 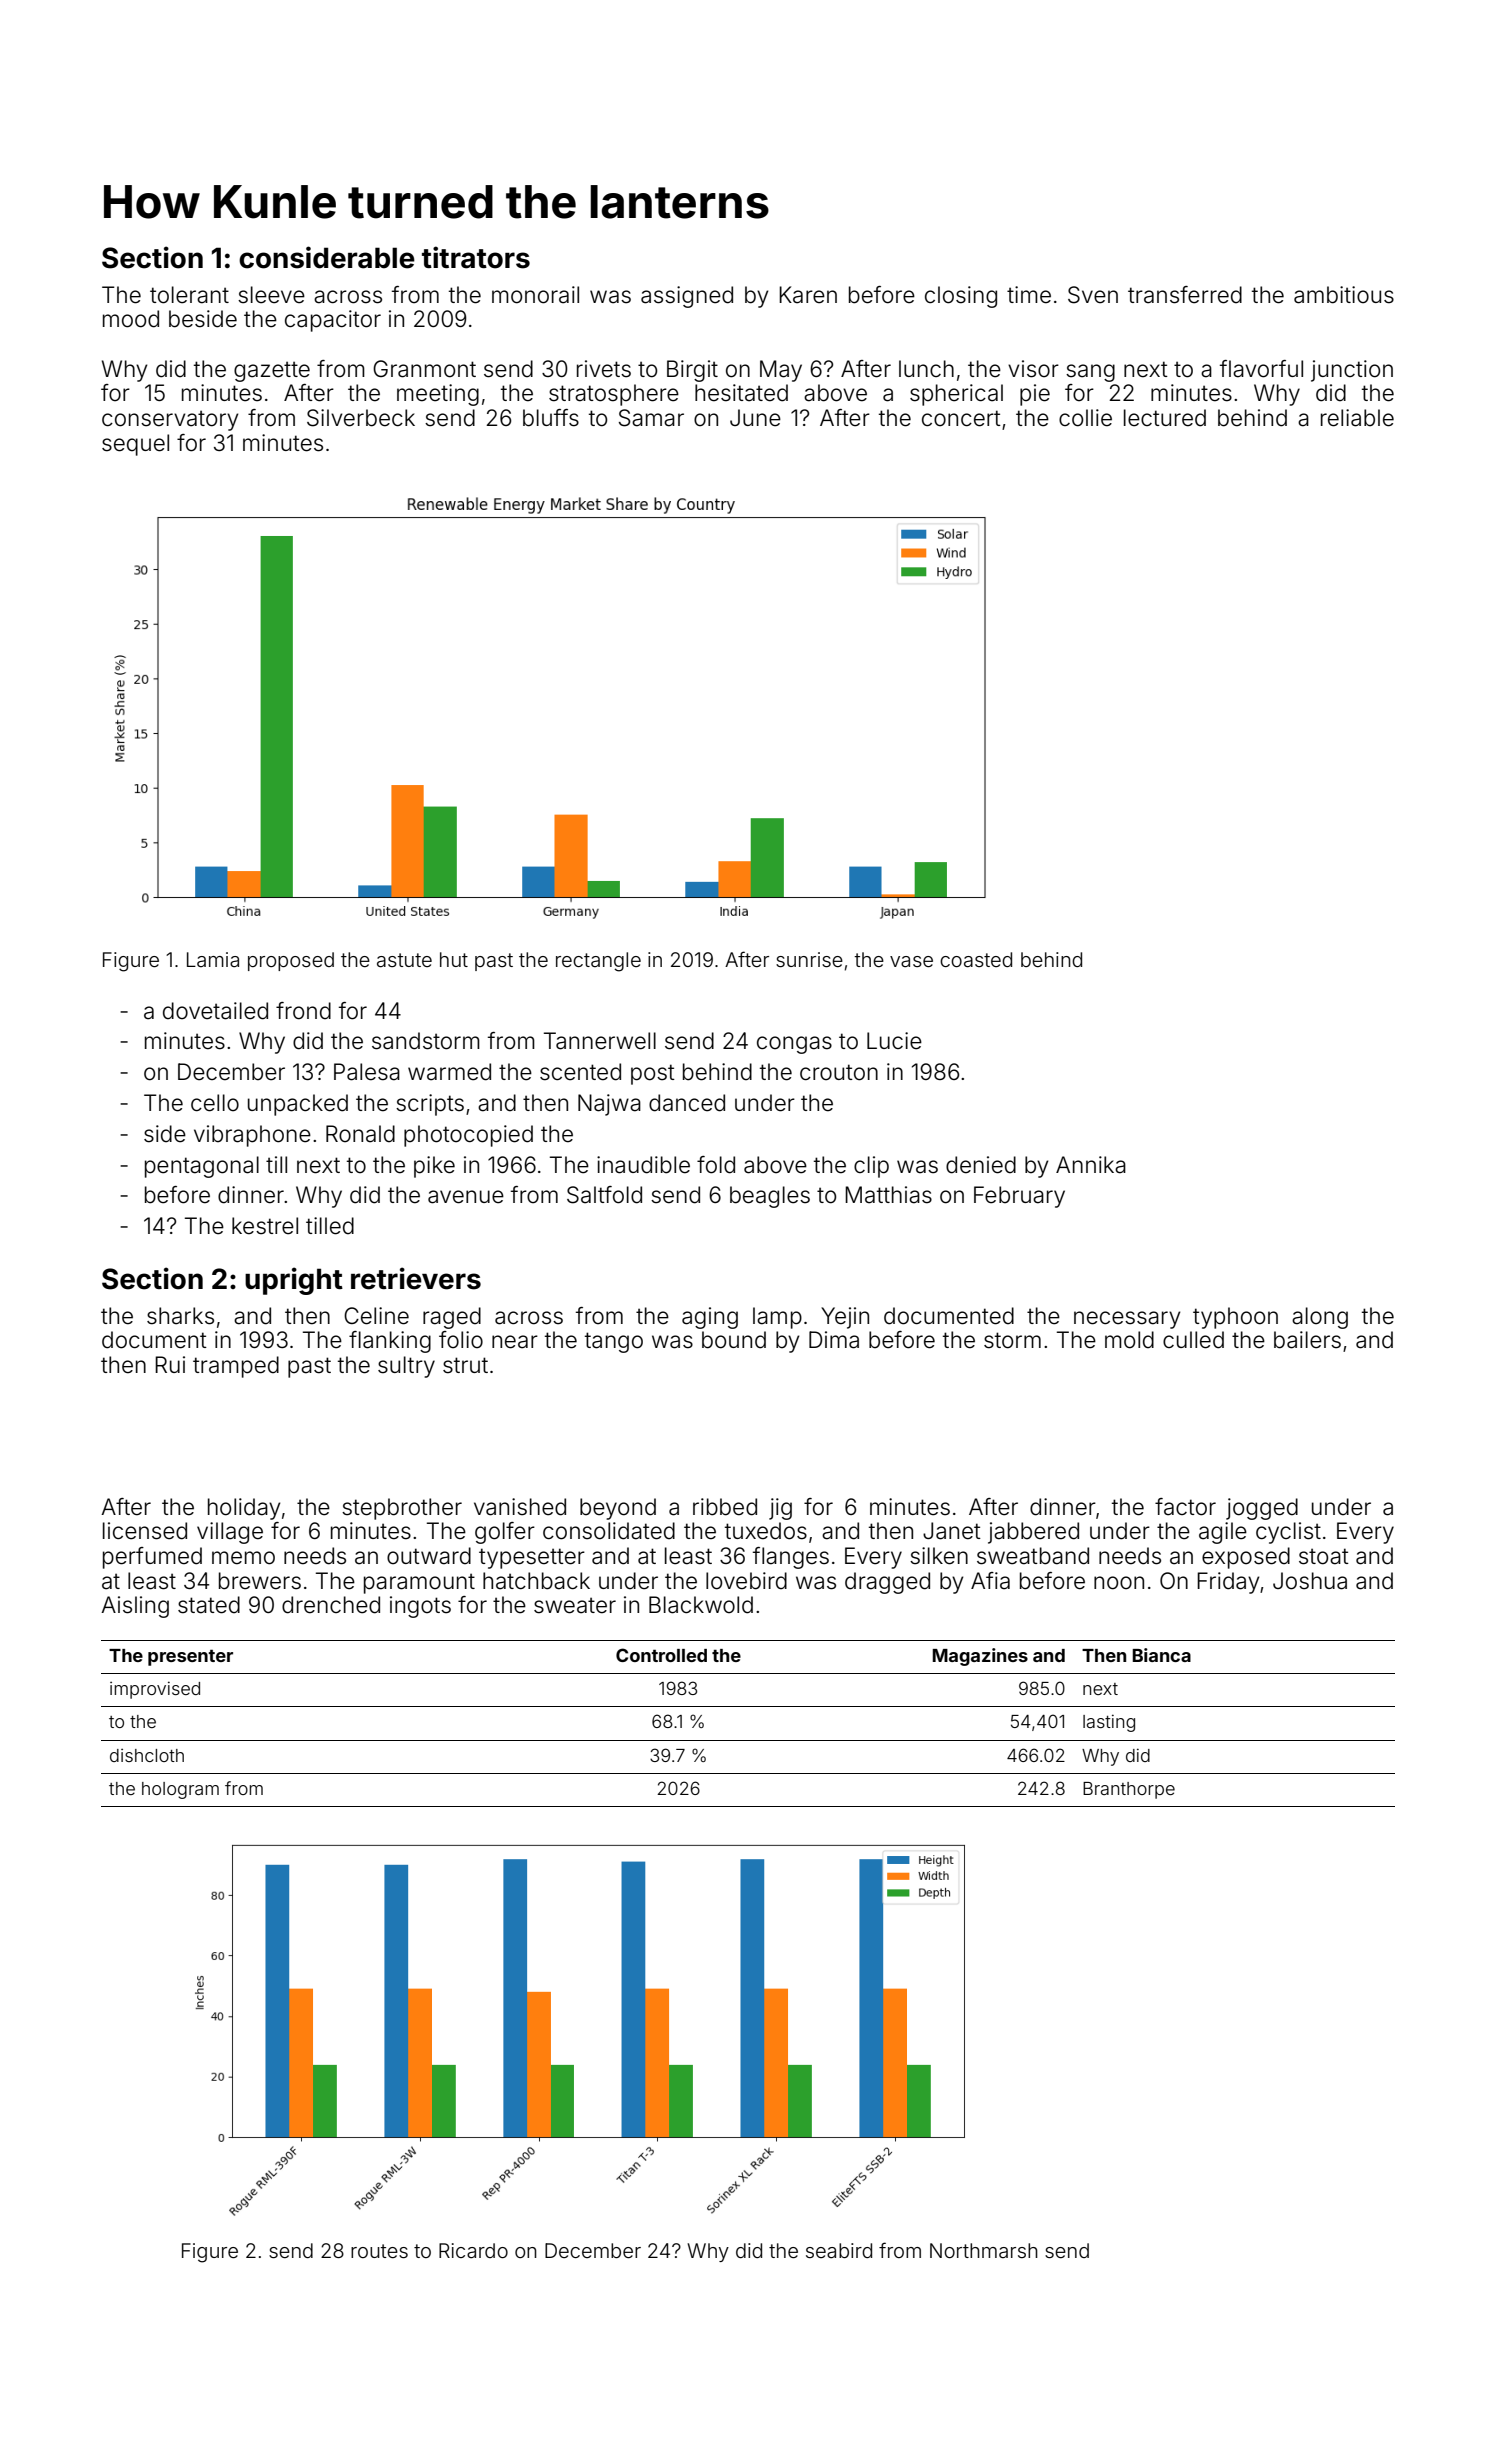 What do you see at coordinates (180, 1790) in the screenshot?
I see `hologram` at bounding box center [180, 1790].
